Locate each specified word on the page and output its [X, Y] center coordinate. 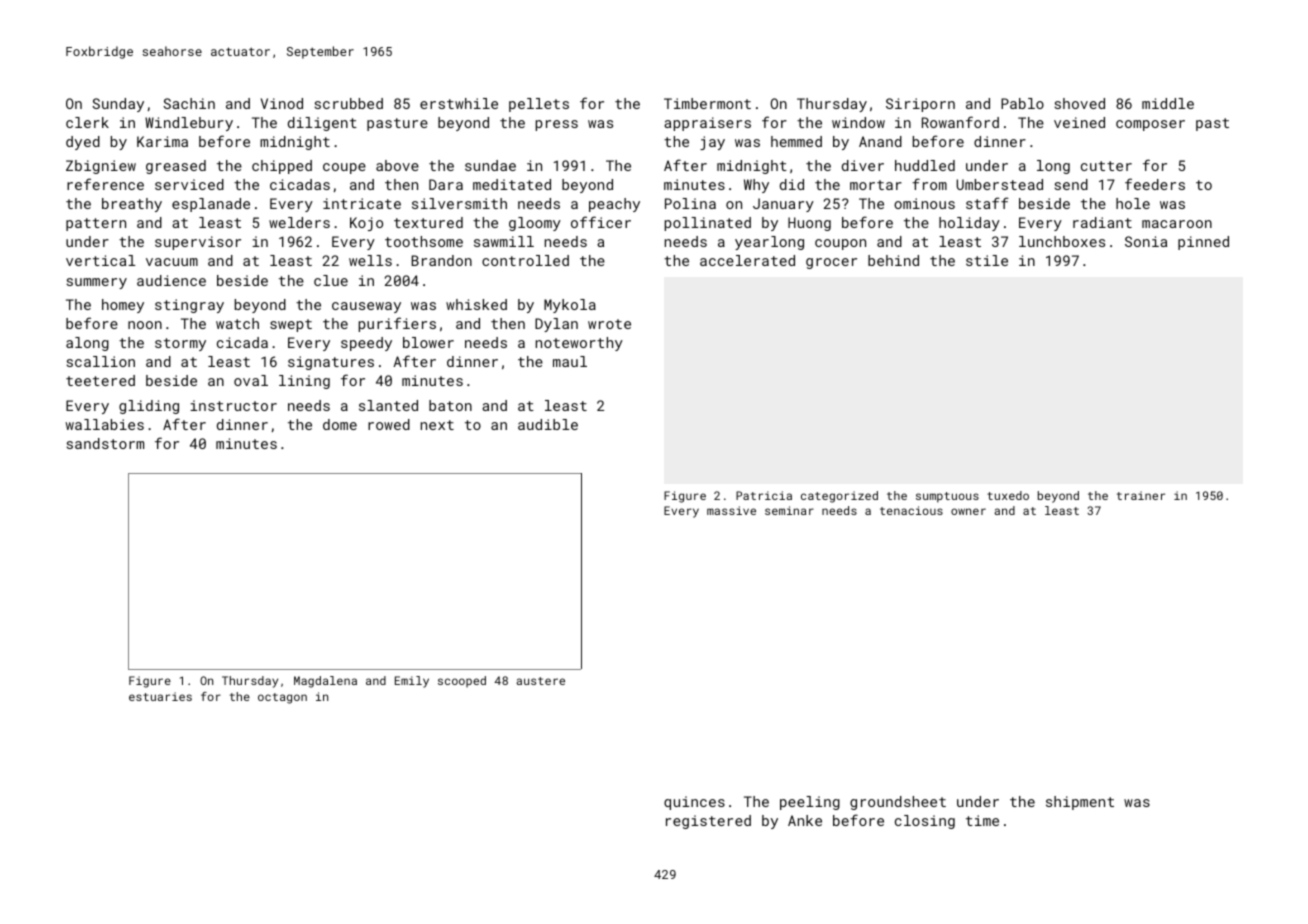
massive [731, 510]
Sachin [189, 103]
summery [97, 283]
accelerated [747, 260]
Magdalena [325, 682]
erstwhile [459, 103]
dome [340, 424]
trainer [1141, 495]
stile [987, 260]
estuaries [160, 696]
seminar [789, 510]
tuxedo [1008, 495]
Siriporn [920, 105]
